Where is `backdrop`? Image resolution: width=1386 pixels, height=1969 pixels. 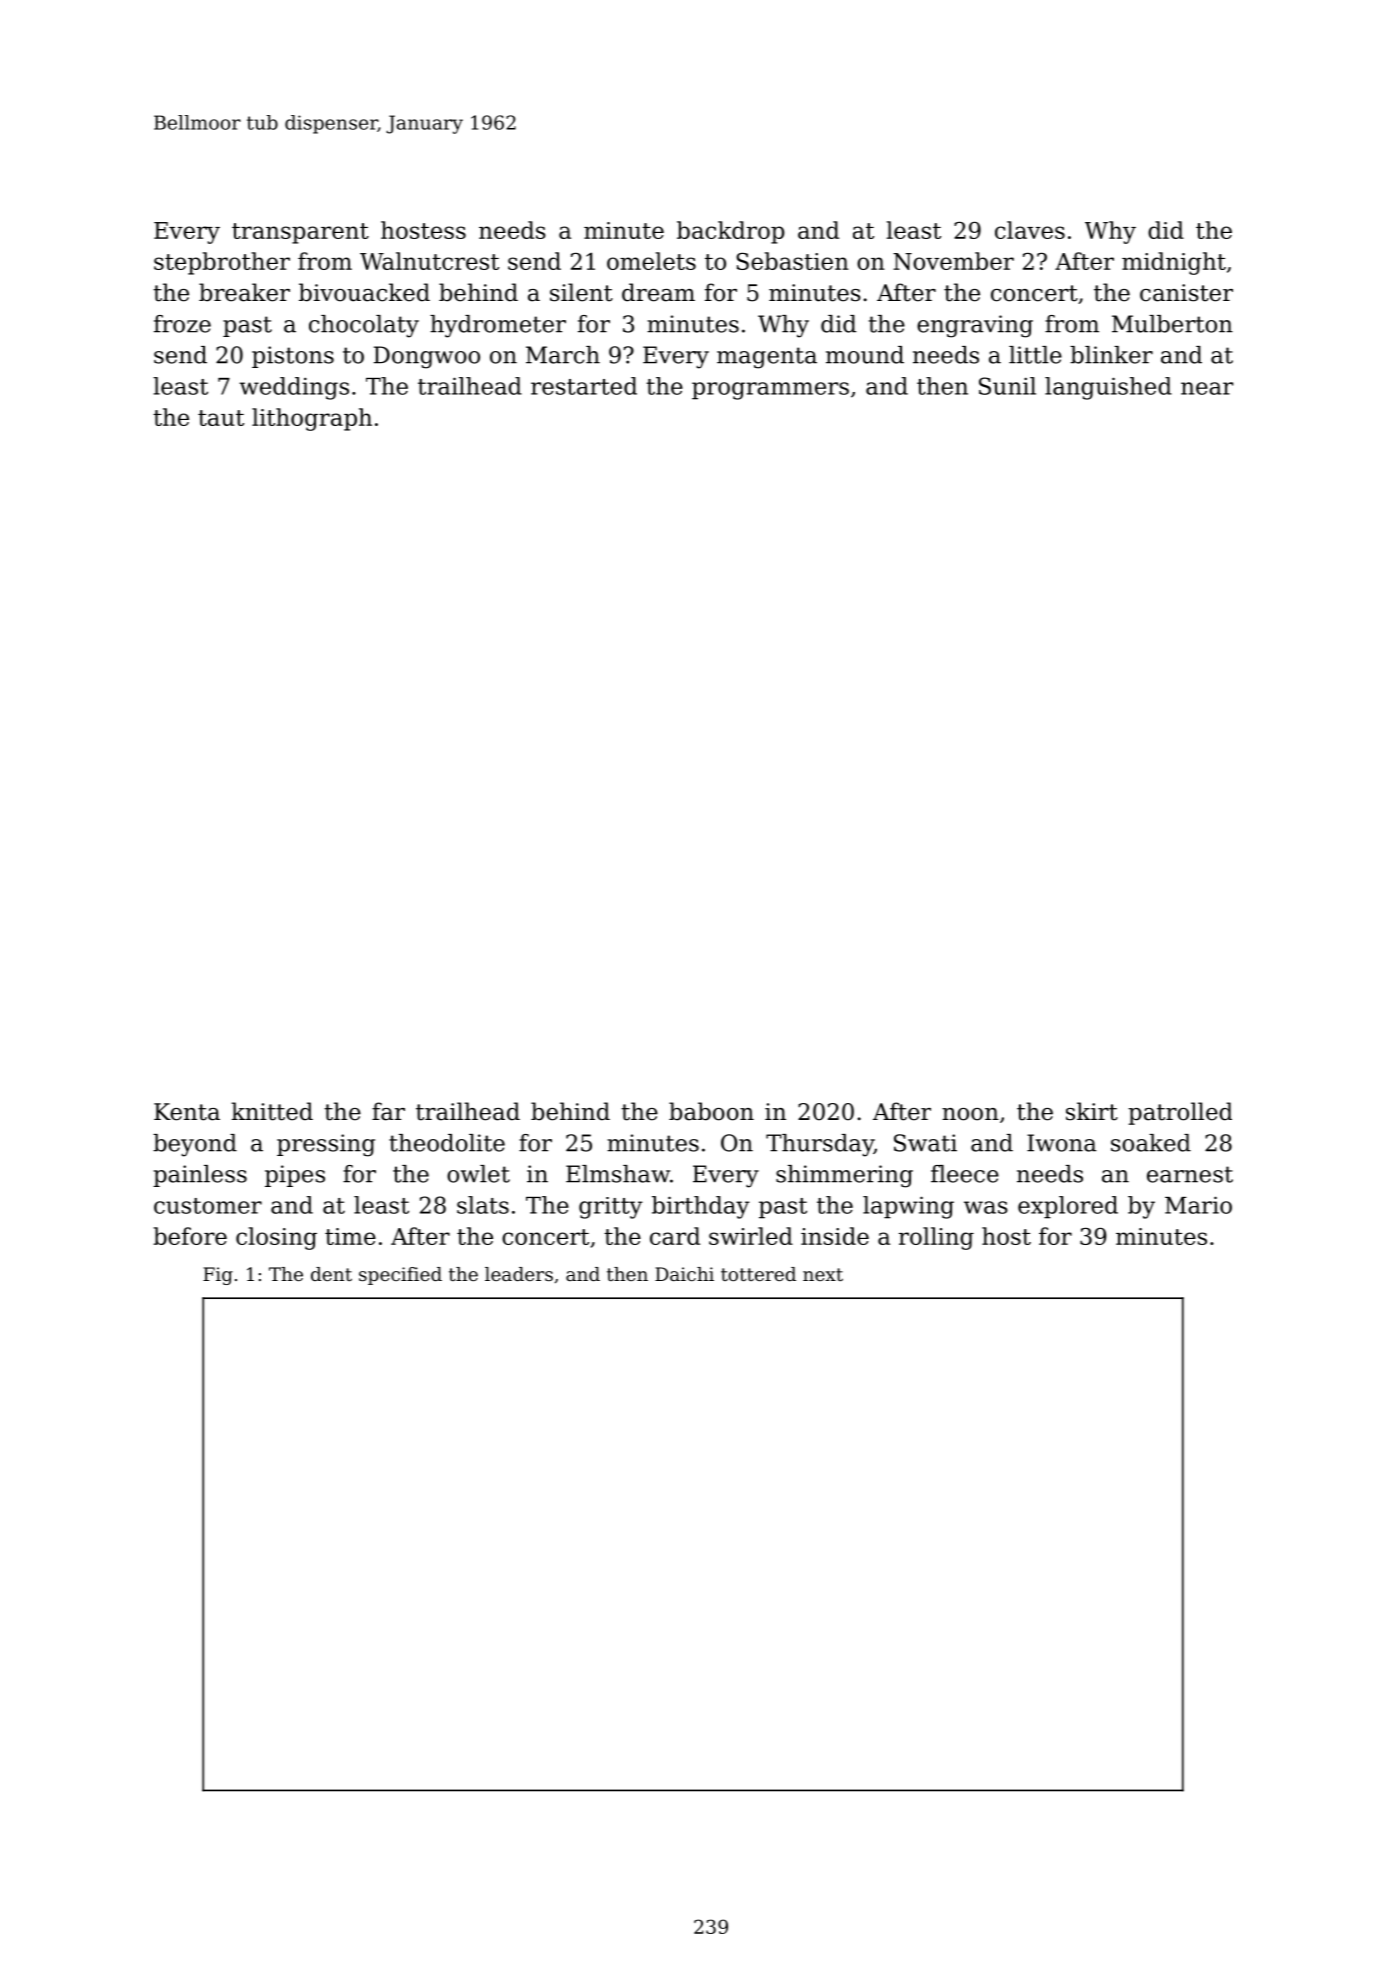
backdrop is located at coordinates (730, 232).
